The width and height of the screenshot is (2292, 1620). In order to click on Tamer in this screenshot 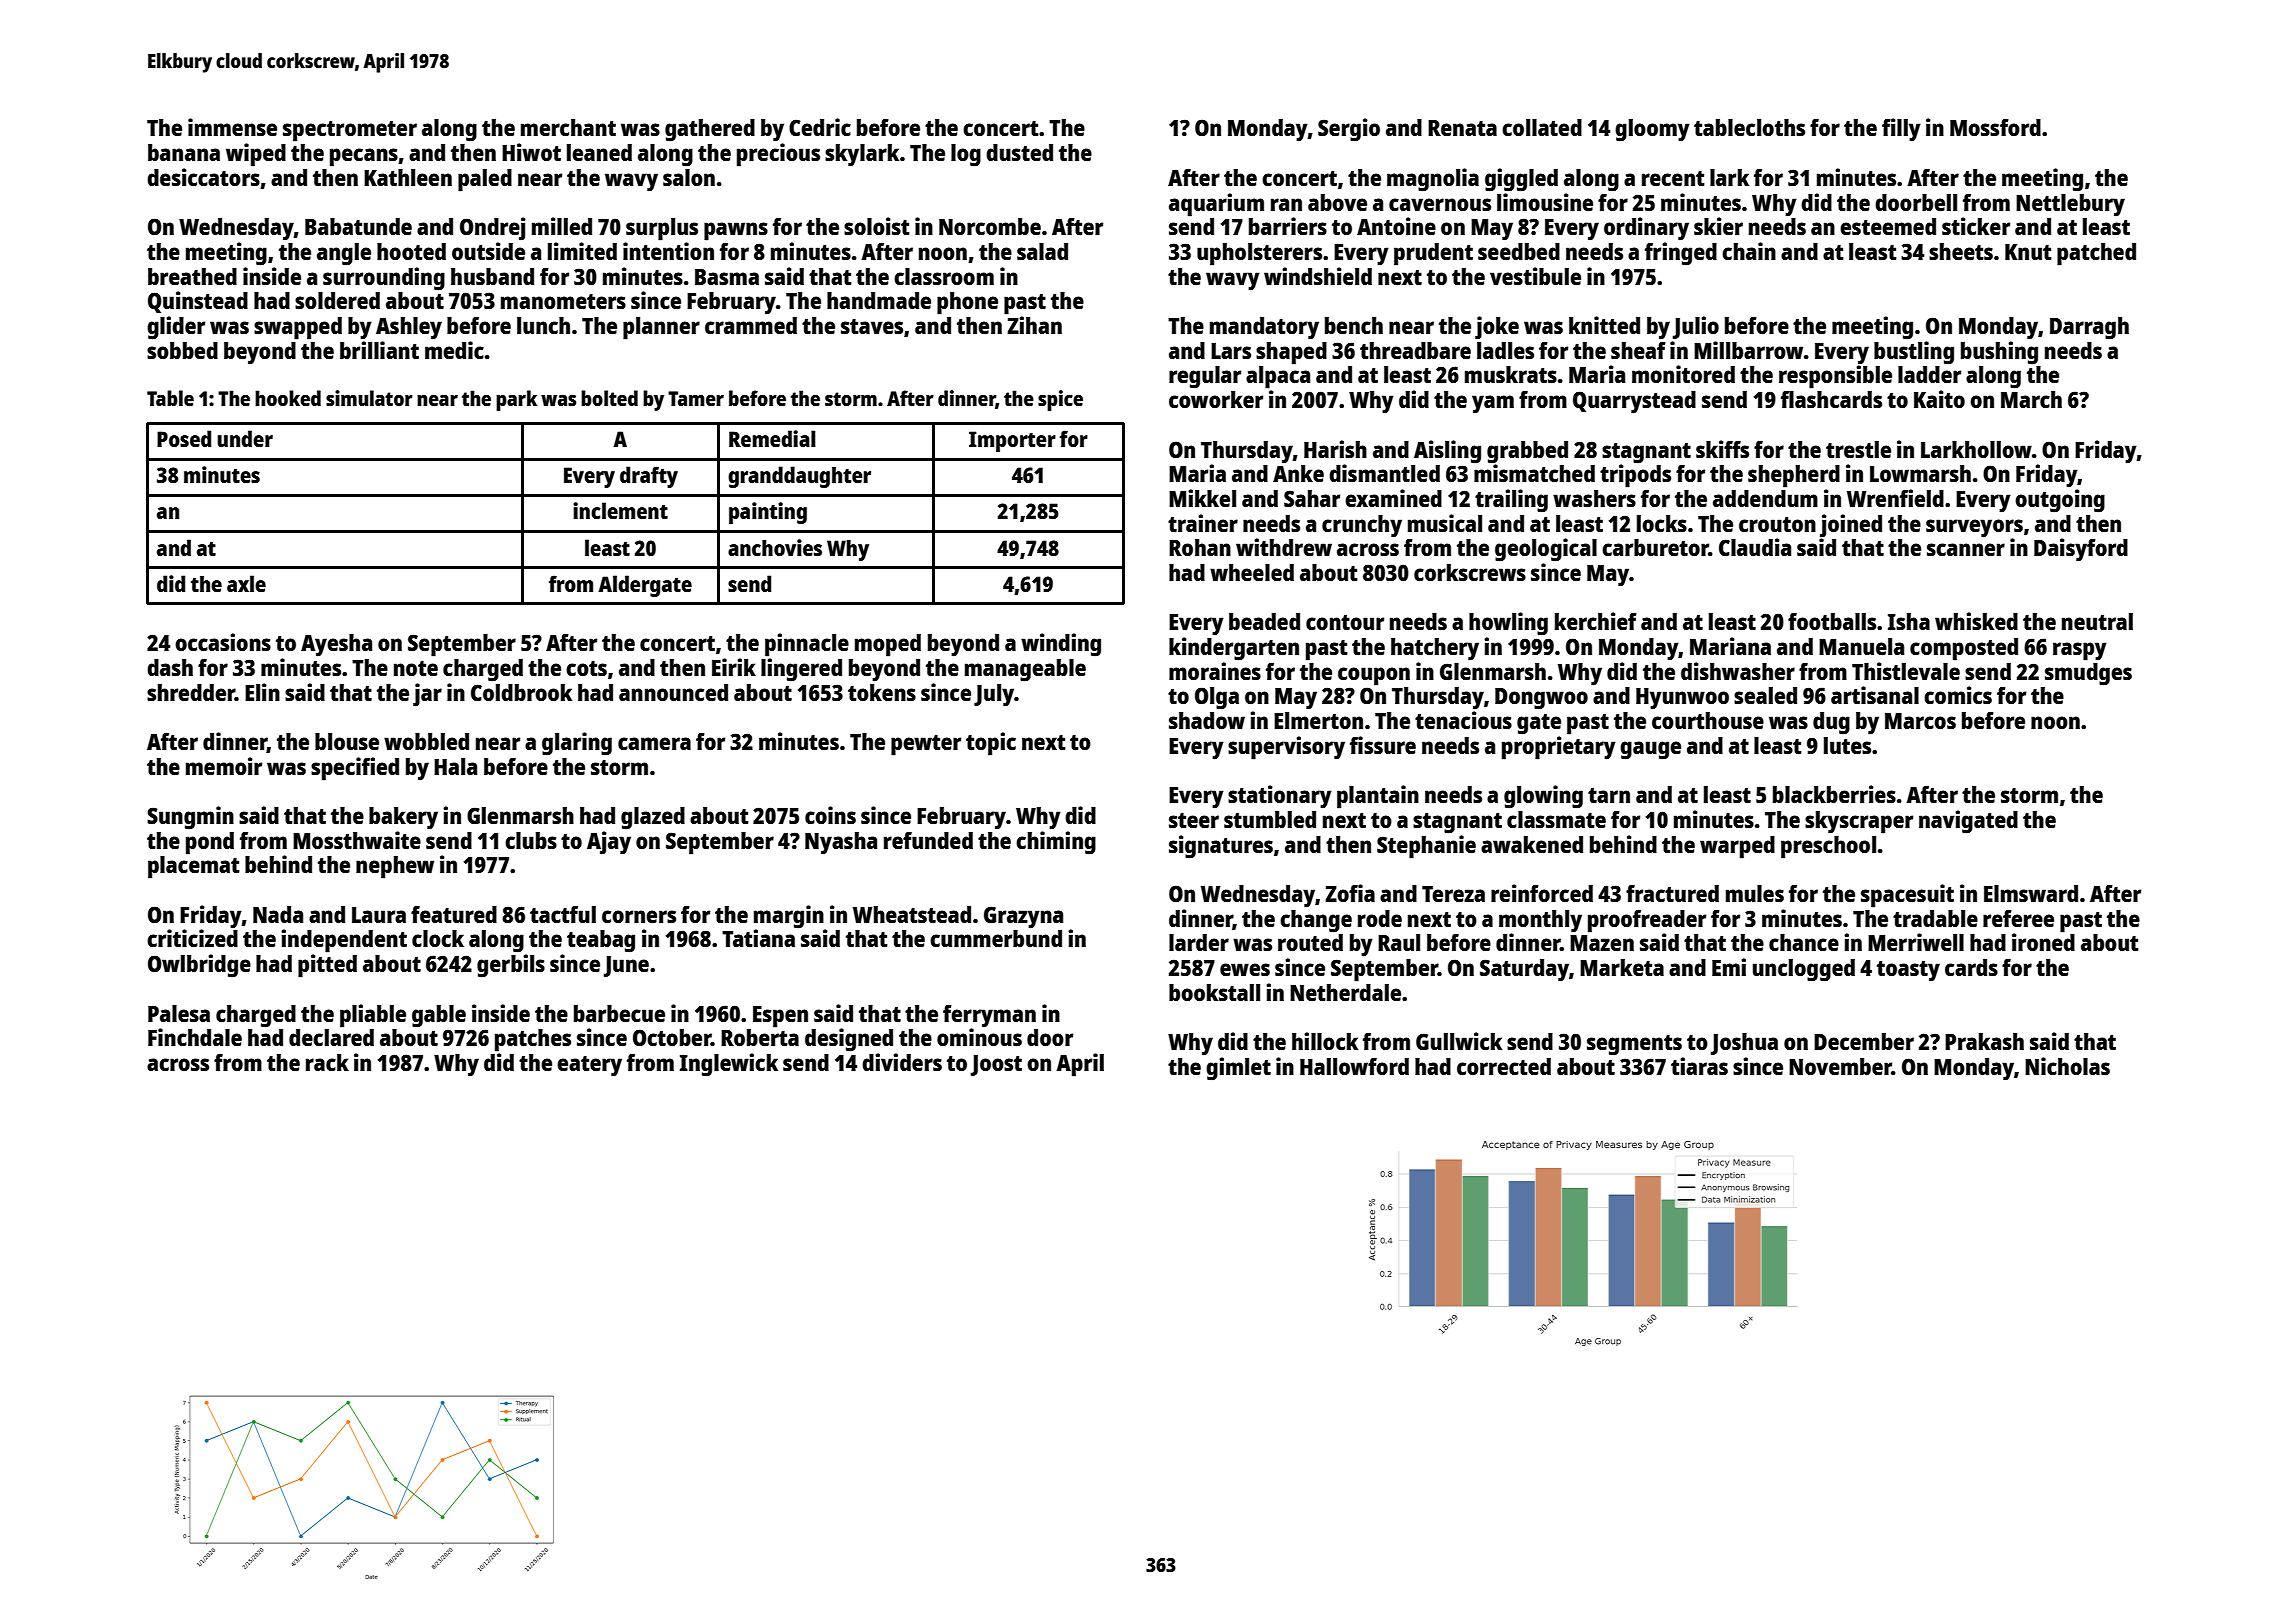, I will do `click(696, 398)`.
